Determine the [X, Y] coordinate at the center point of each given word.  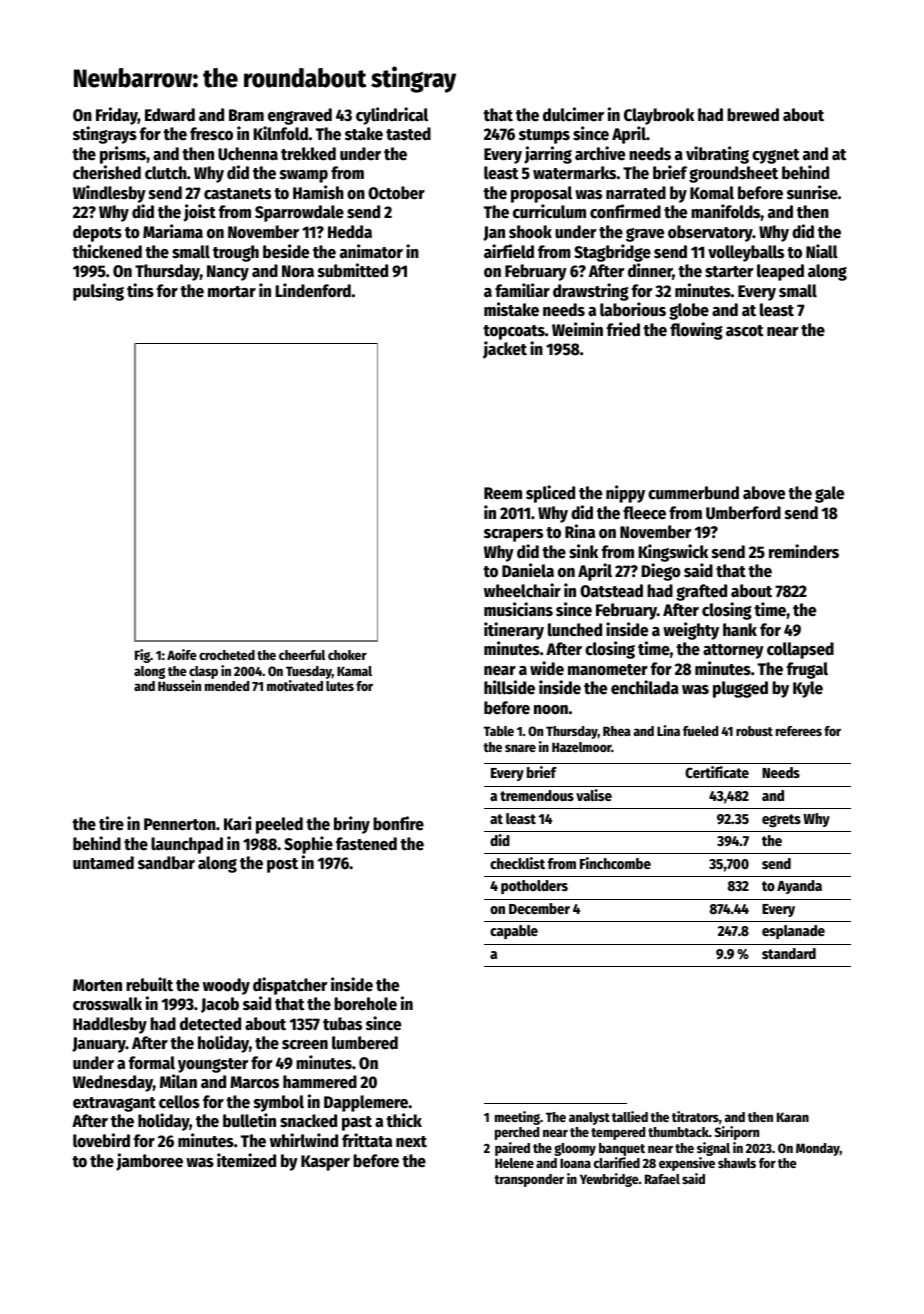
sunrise [812, 192]
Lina [668, 730]
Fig [142, 656]
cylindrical [392, 116]
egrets [781, 820]
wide [547, 668]
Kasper [325, 1163]
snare [520, 748]
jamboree [149, 1162]
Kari [237, 823]
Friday [117, 116]
